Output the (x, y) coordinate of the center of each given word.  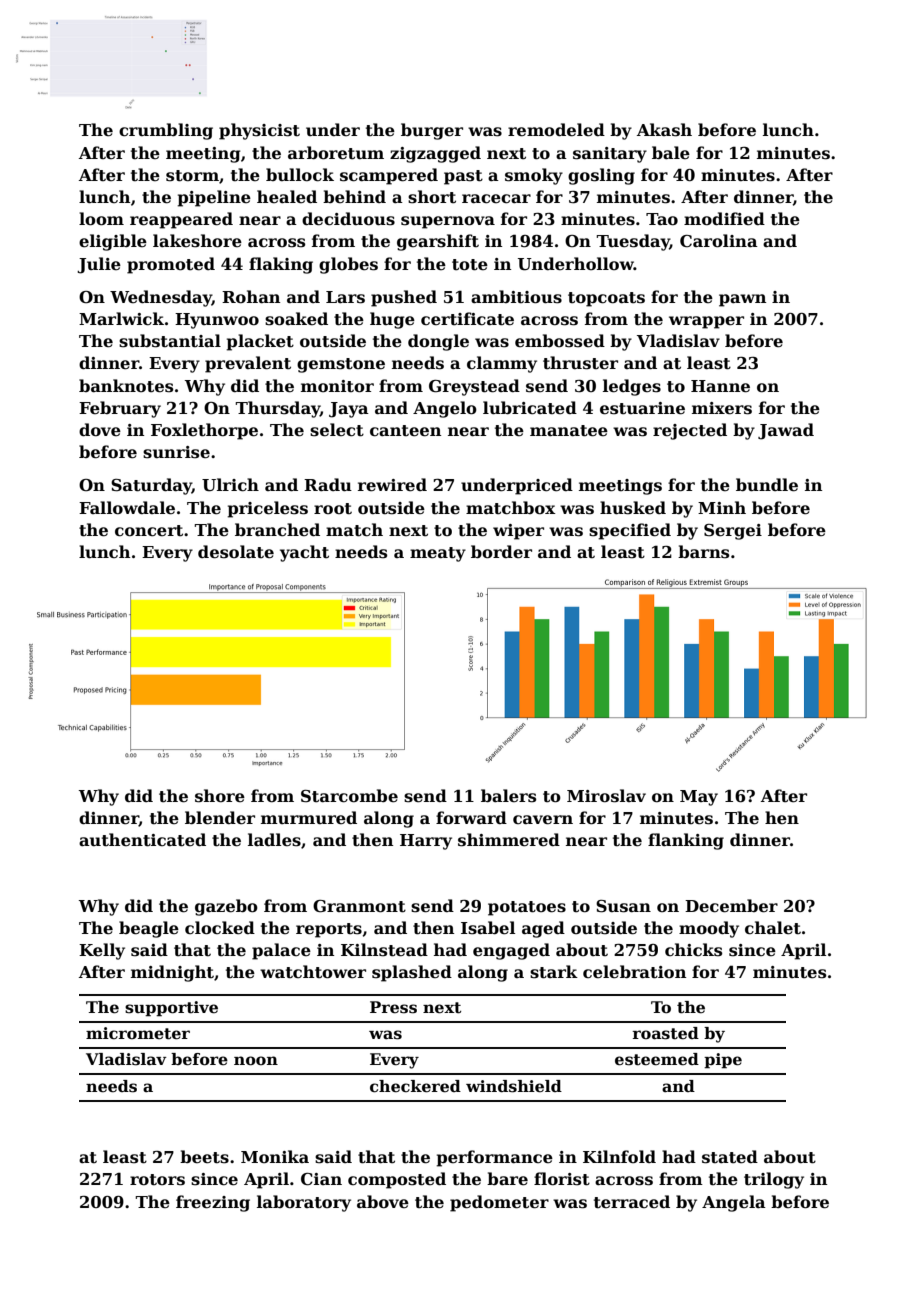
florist (562, 1179)
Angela (734, 1203)
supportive (171, 1009)
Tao (662, 219)
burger (432, 131)
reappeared (181, 220)
